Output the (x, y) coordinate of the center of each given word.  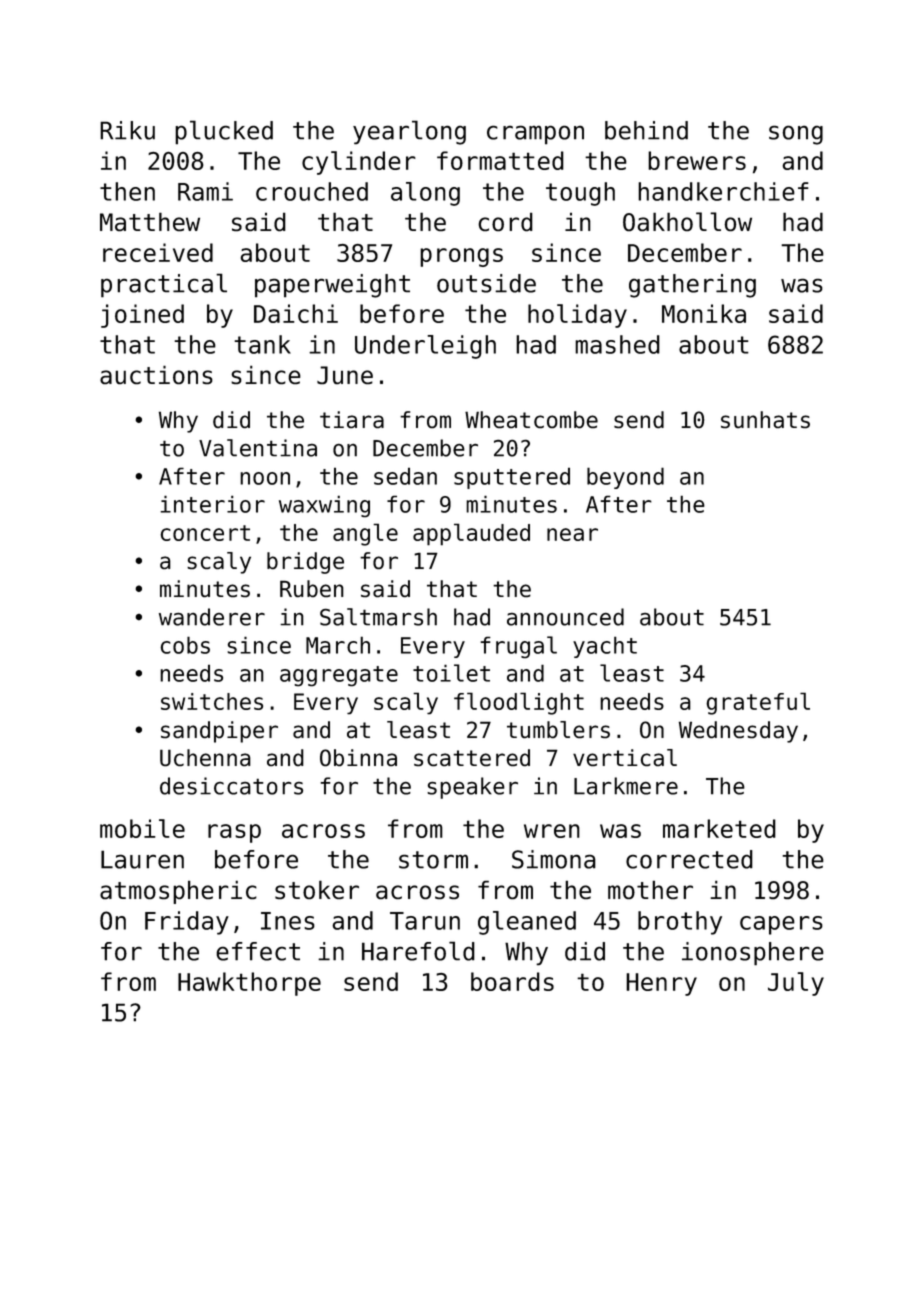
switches (212, 701)
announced (565, 617)
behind (646, 130)
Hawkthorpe (249, 984)
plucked (224, 132)
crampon (535, 135)
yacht (605, 647)
